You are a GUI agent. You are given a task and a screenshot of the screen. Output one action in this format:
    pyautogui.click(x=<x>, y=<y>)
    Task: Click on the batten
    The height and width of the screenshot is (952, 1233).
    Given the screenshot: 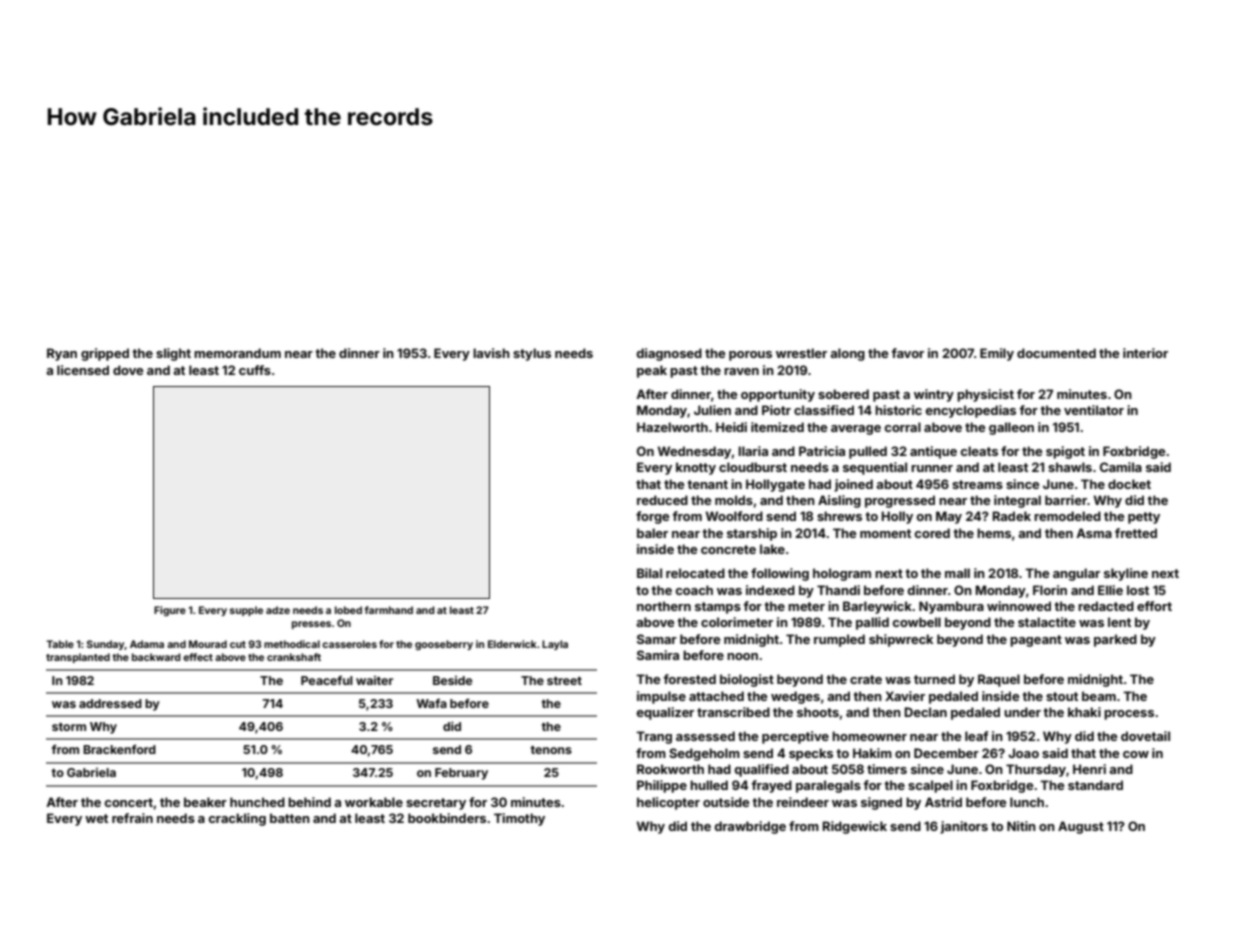 What is the action you would take?
    pyautogui.click(x=290, y=818)
